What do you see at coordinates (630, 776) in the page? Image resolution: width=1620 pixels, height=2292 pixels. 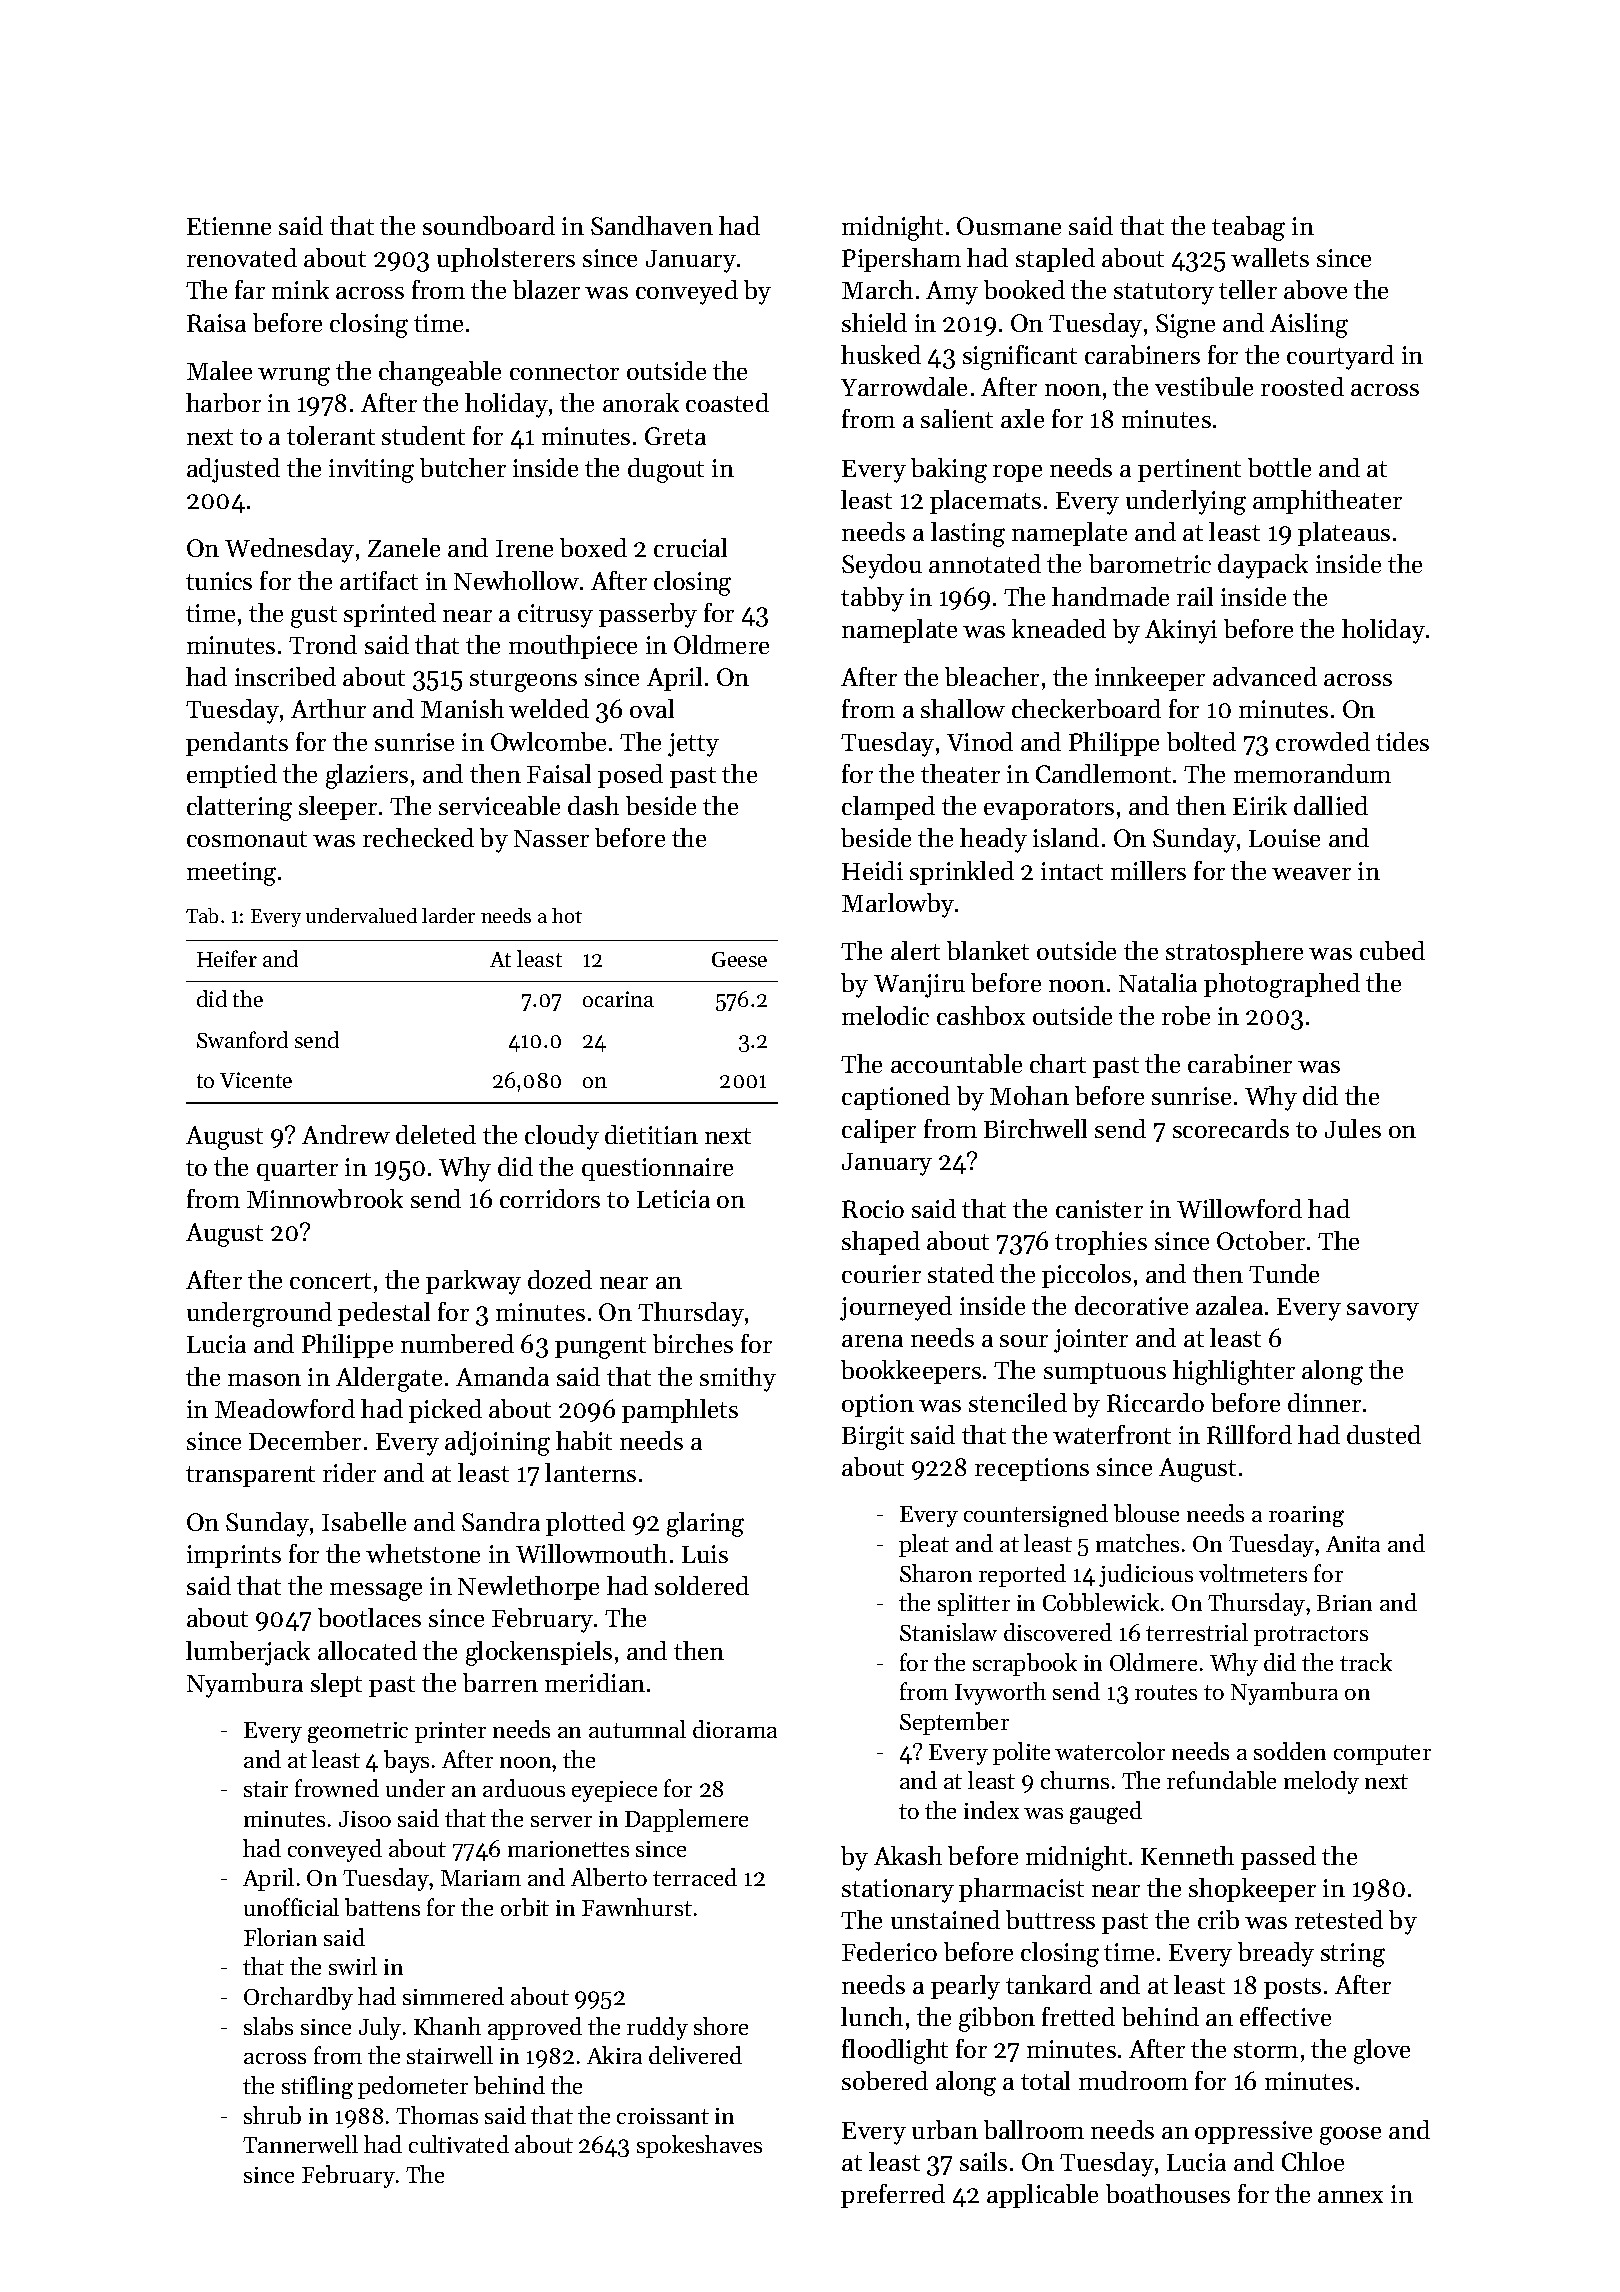 I see `posed` at bounding box center [630, 776].
